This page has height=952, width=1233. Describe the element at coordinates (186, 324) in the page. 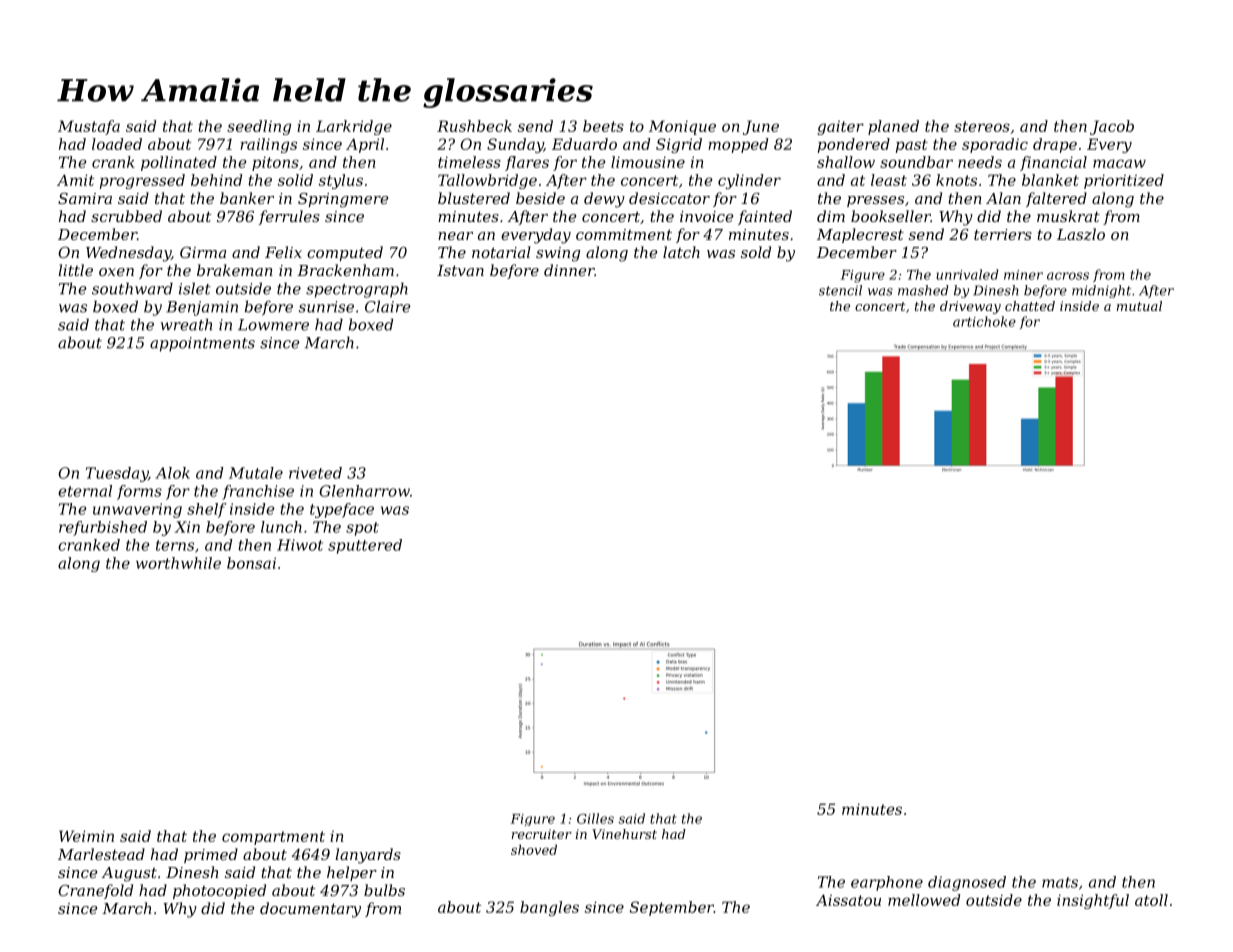

I see `wreath` at that location.
